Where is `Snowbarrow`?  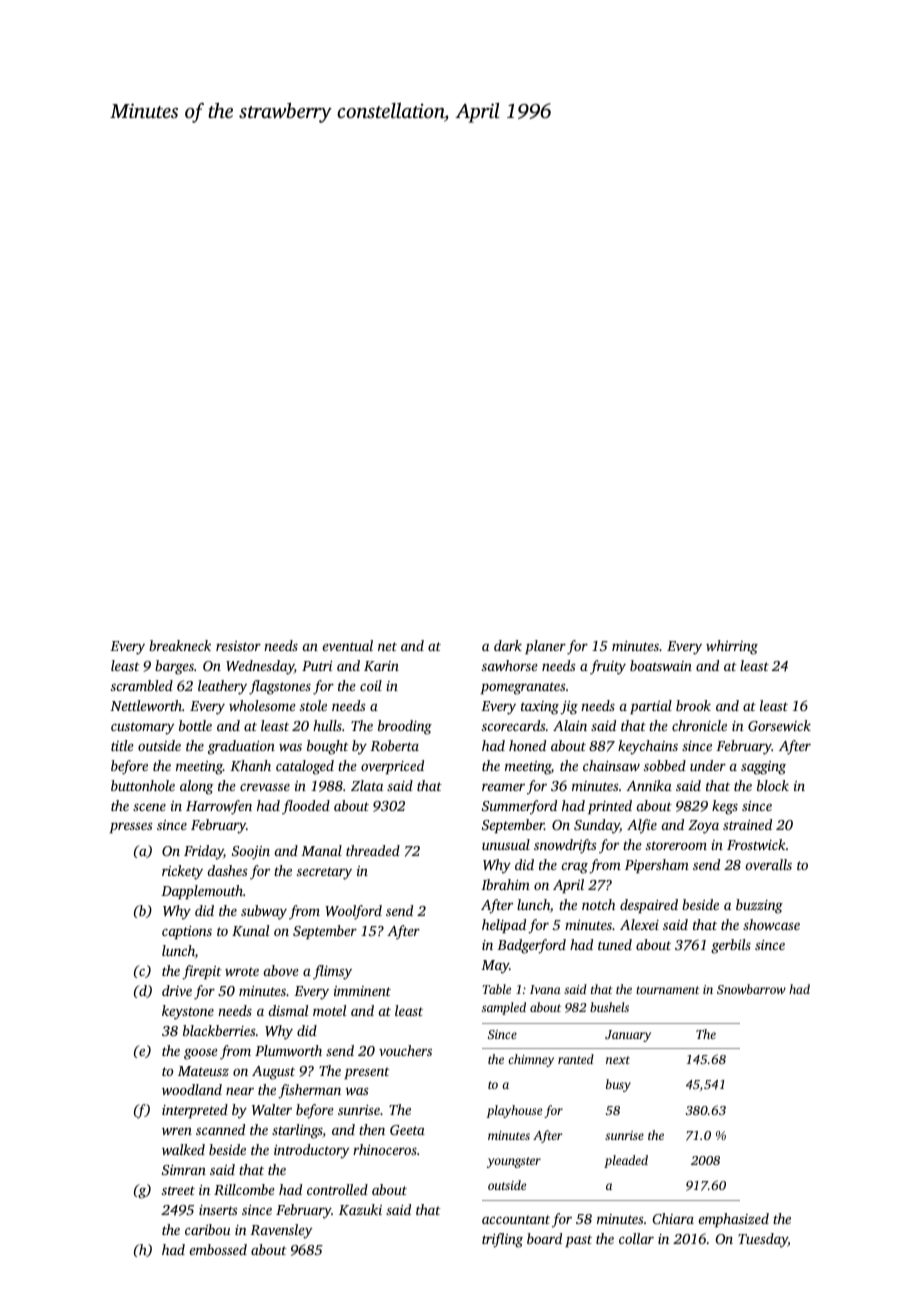
Snowbarrow is located at coordinates (751, 989).
